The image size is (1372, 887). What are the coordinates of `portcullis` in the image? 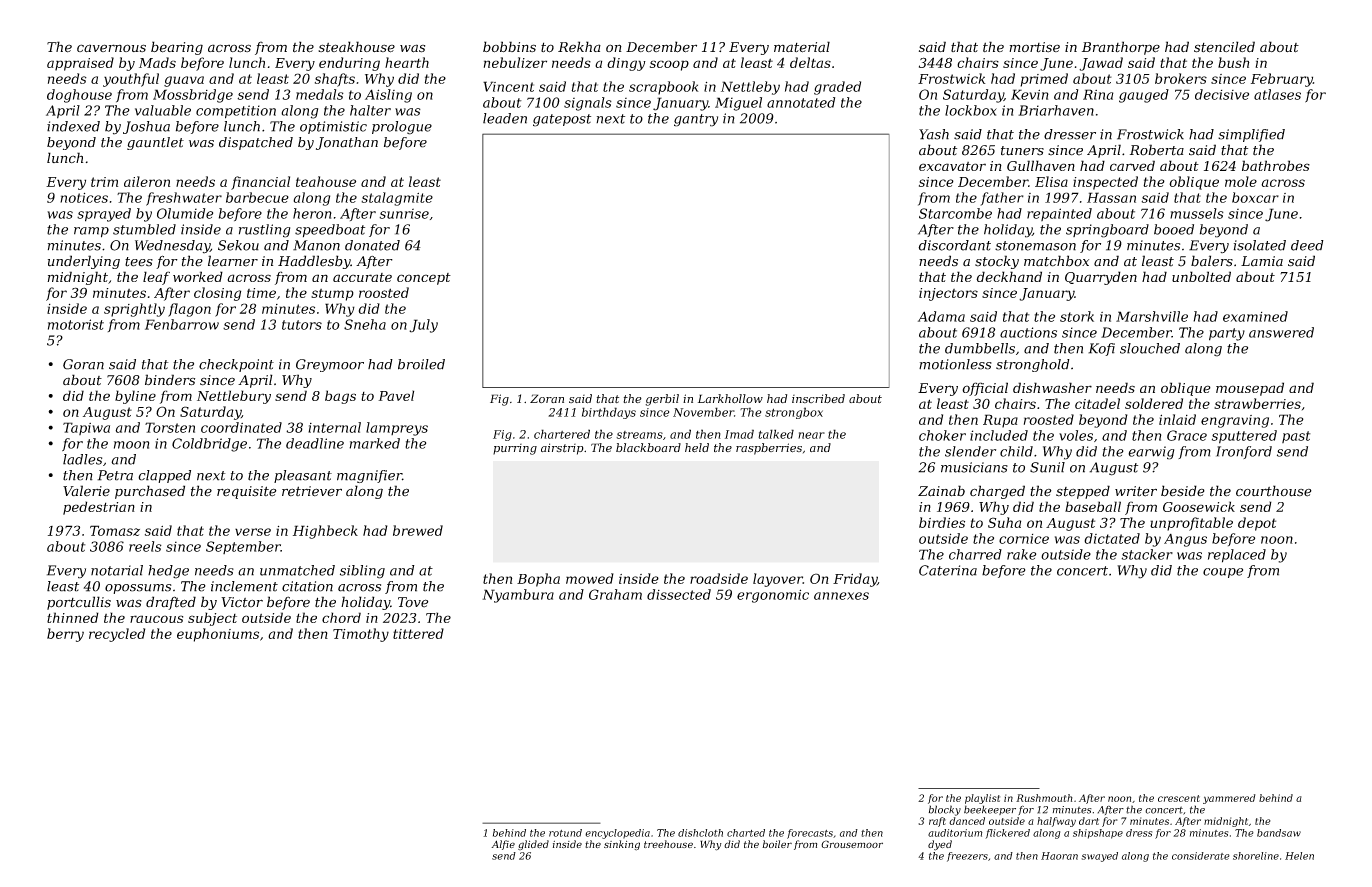 It's located at (79, 603).
